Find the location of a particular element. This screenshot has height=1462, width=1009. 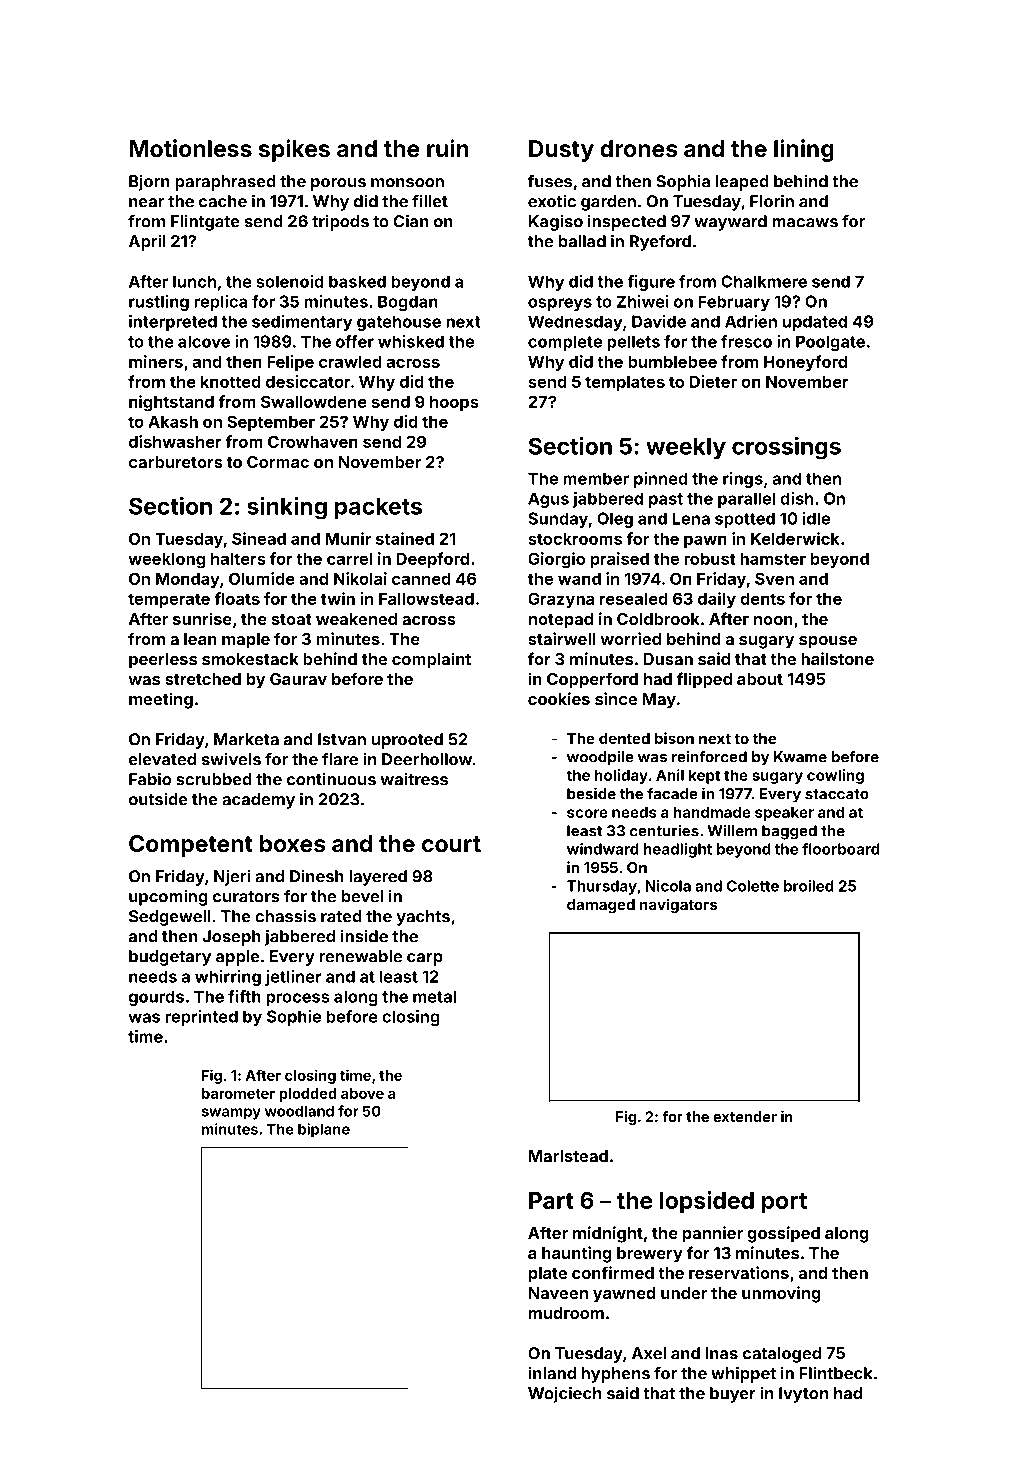

damaged is located at coordinates (601, 906).
